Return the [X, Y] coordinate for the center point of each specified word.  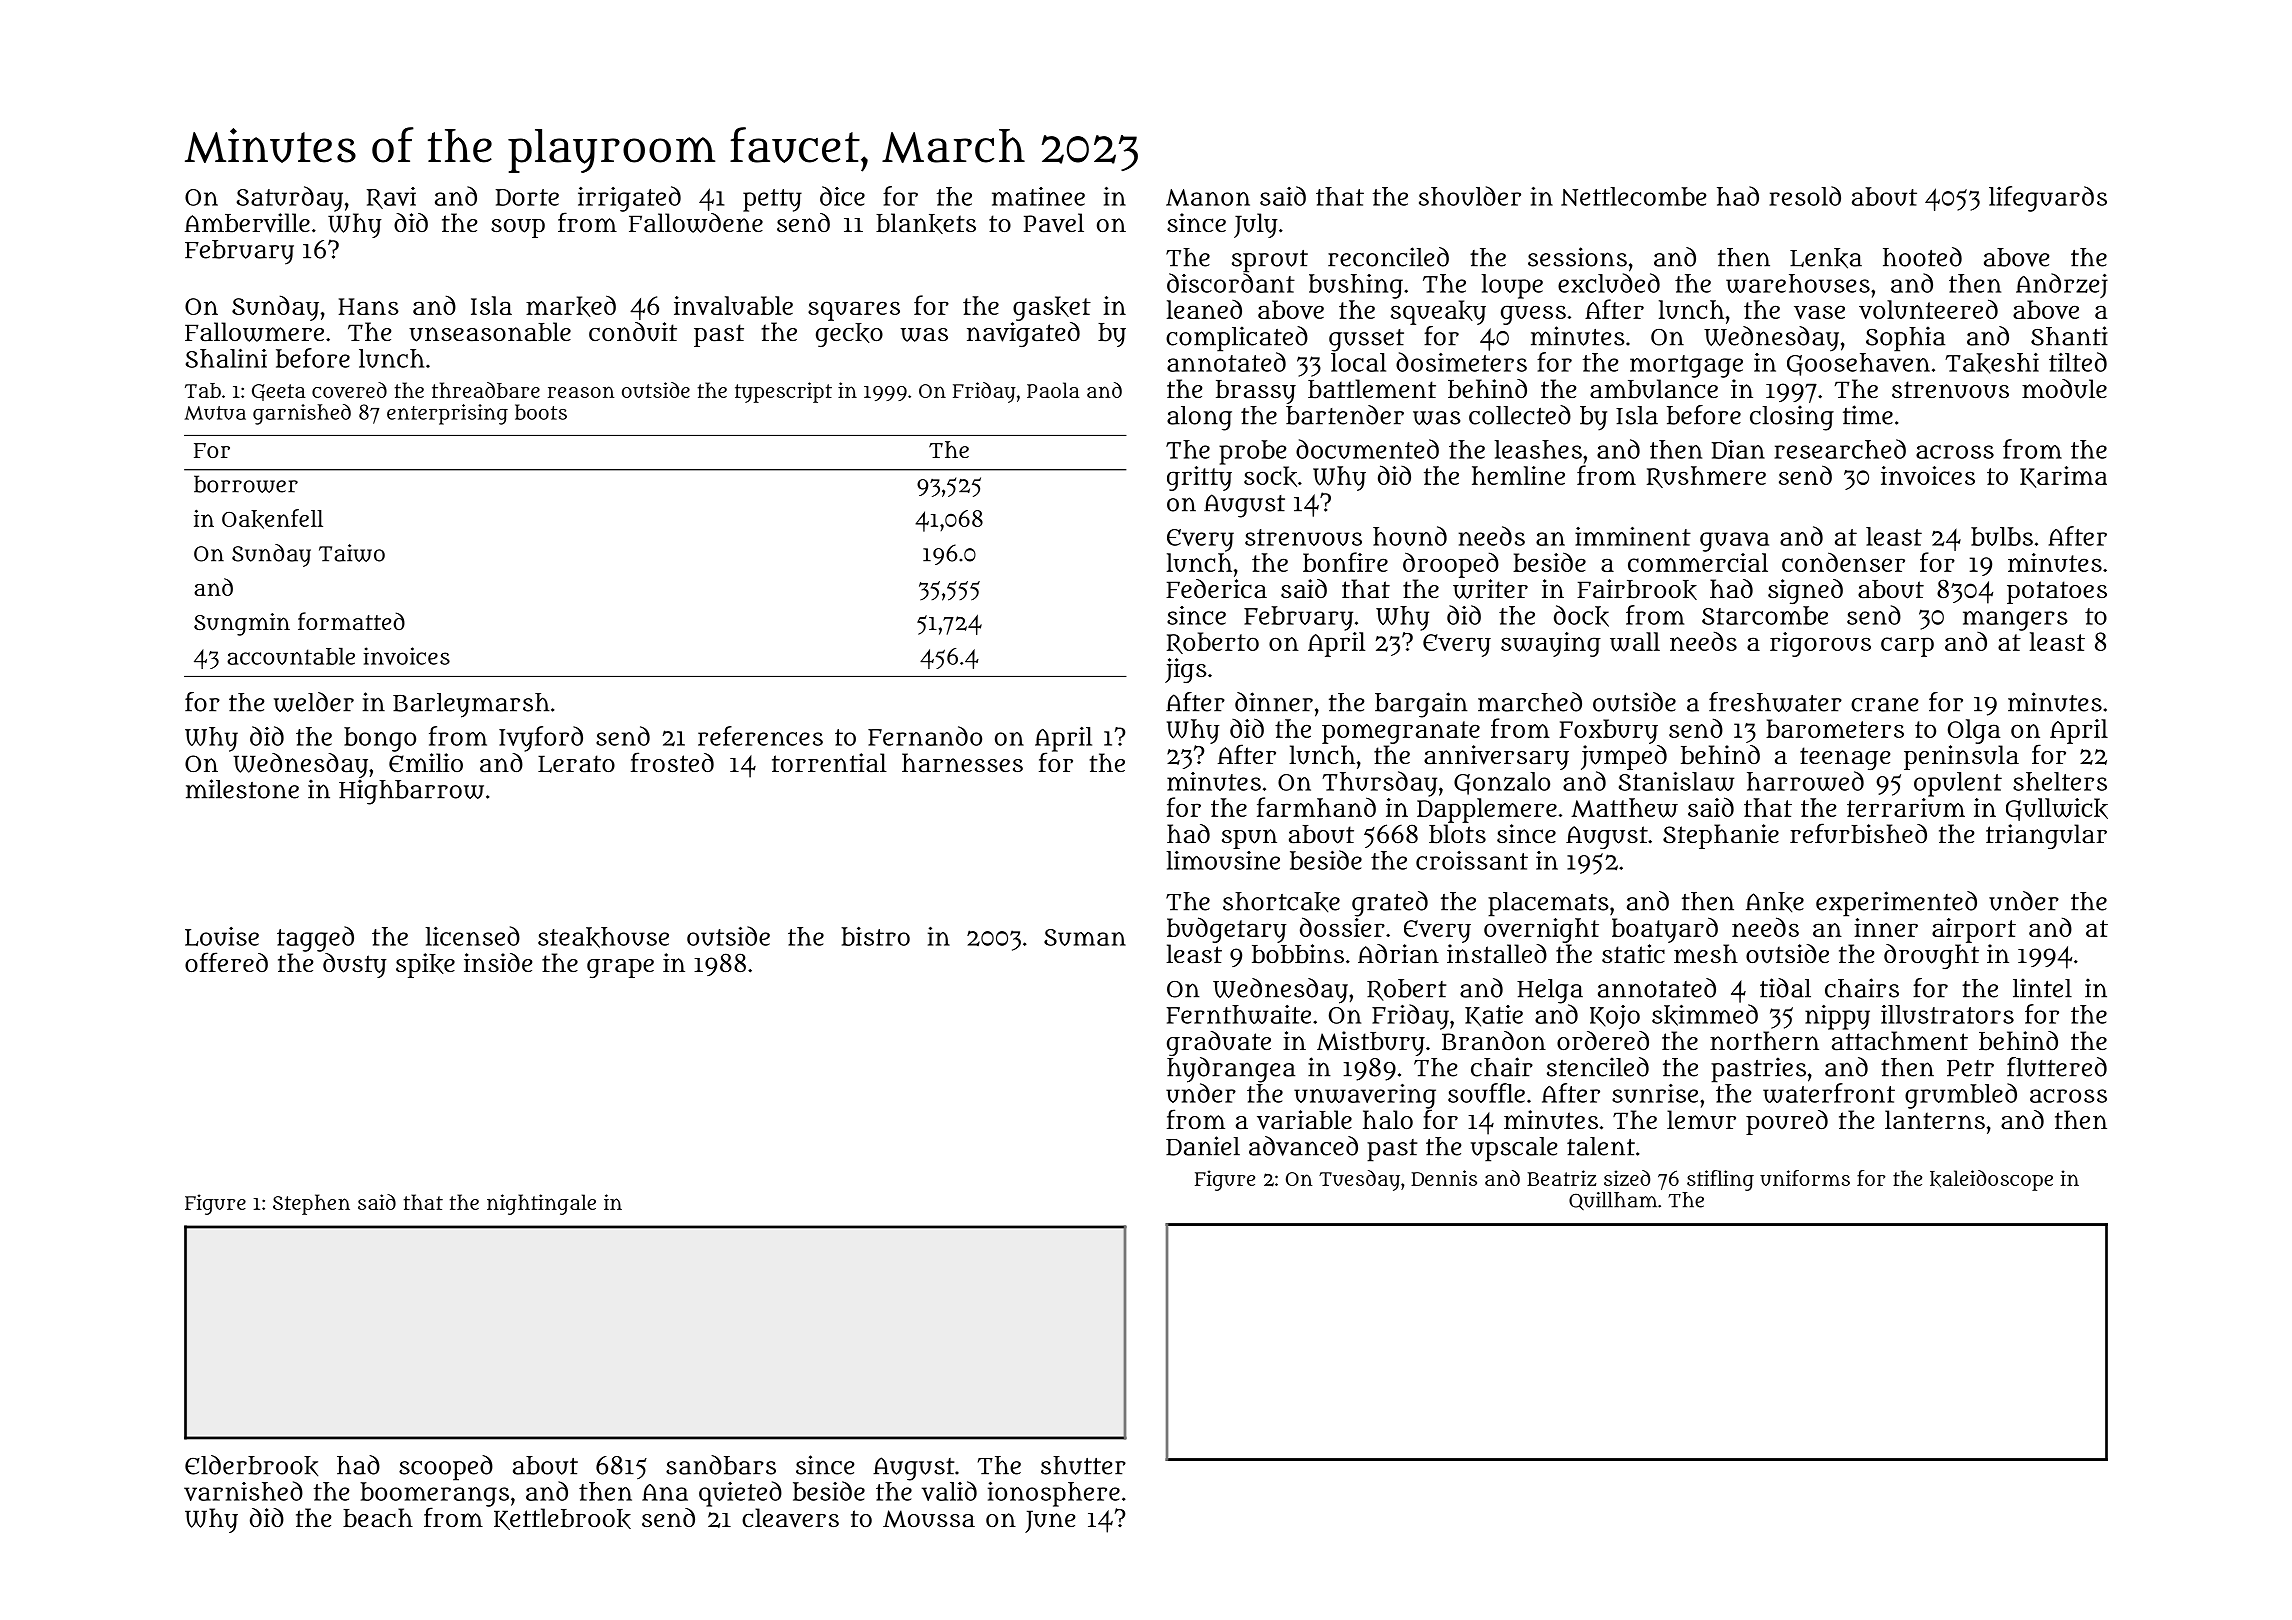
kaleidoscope [1991, 1180]
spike [425, 965]
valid [949, 1491]
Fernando [925, 736]
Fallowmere [254, 332]
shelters [2060, 781]
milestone [242, 789]
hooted [1922, 257]
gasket [1052, 308]
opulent [1958, 784]
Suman [1085, 937]
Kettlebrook [562, 1519]
